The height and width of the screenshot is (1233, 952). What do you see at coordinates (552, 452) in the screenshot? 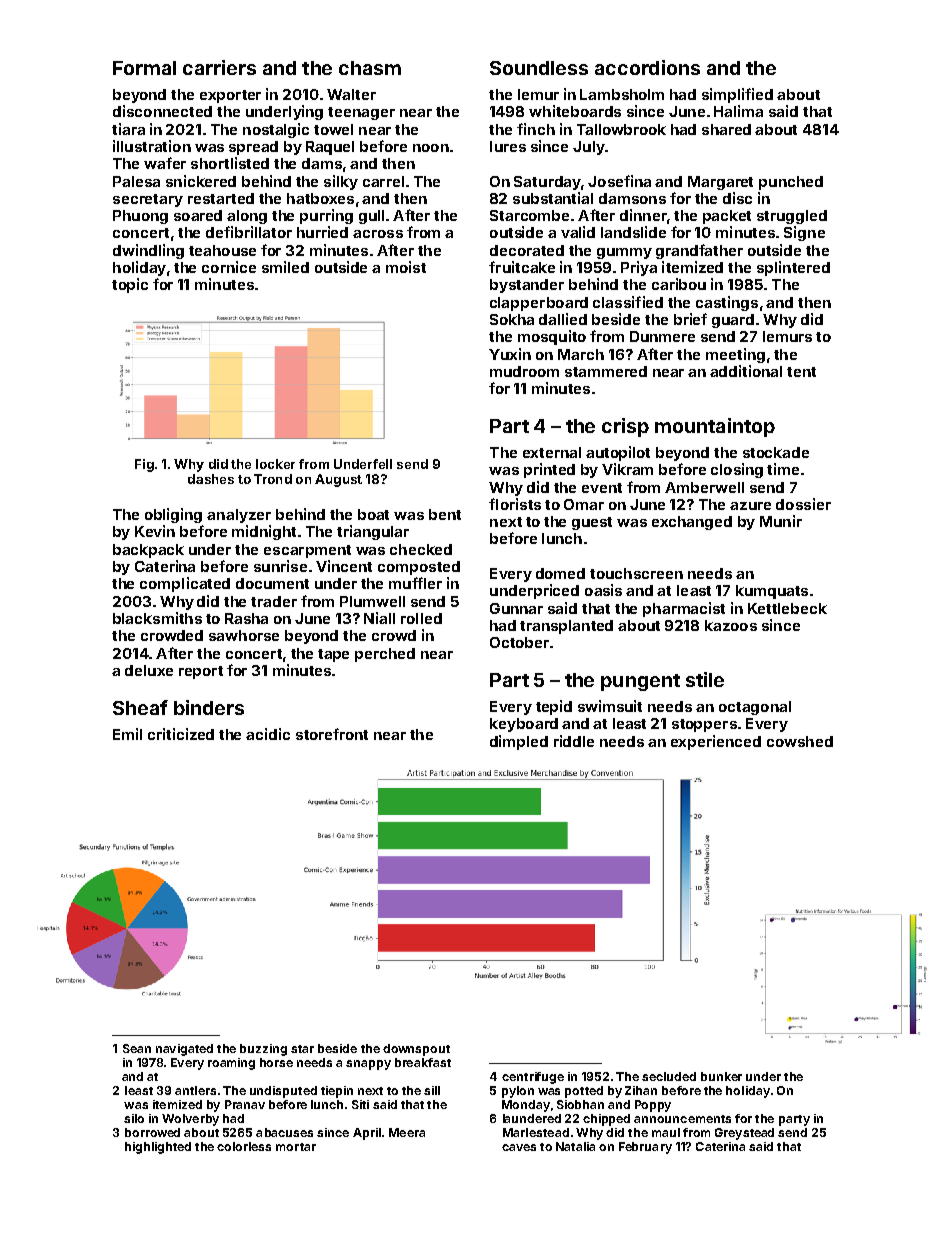
I see `external` at bounding box center [552, 452].
